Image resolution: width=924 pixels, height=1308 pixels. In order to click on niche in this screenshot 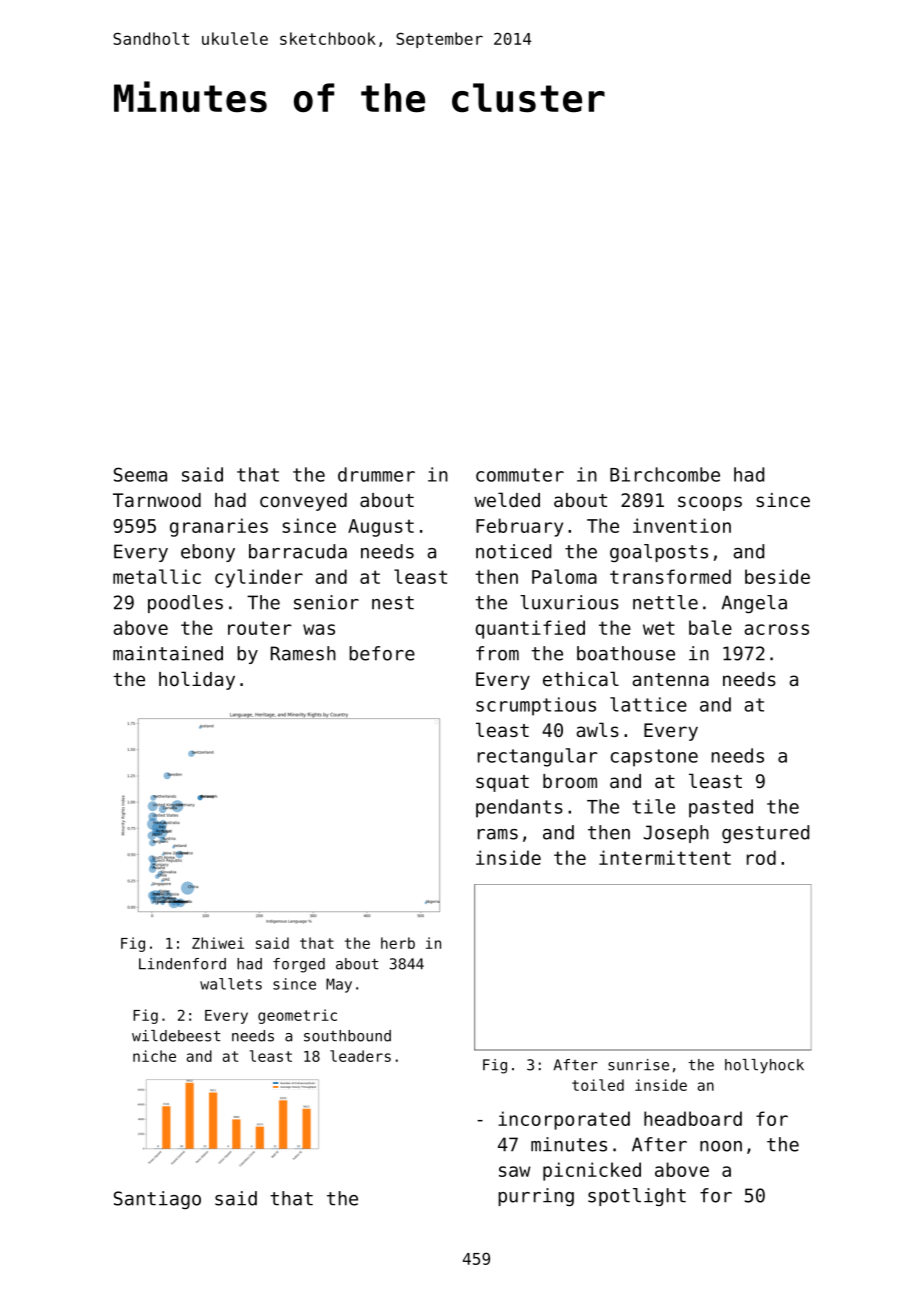, I will do `click(154, 1056)`.
